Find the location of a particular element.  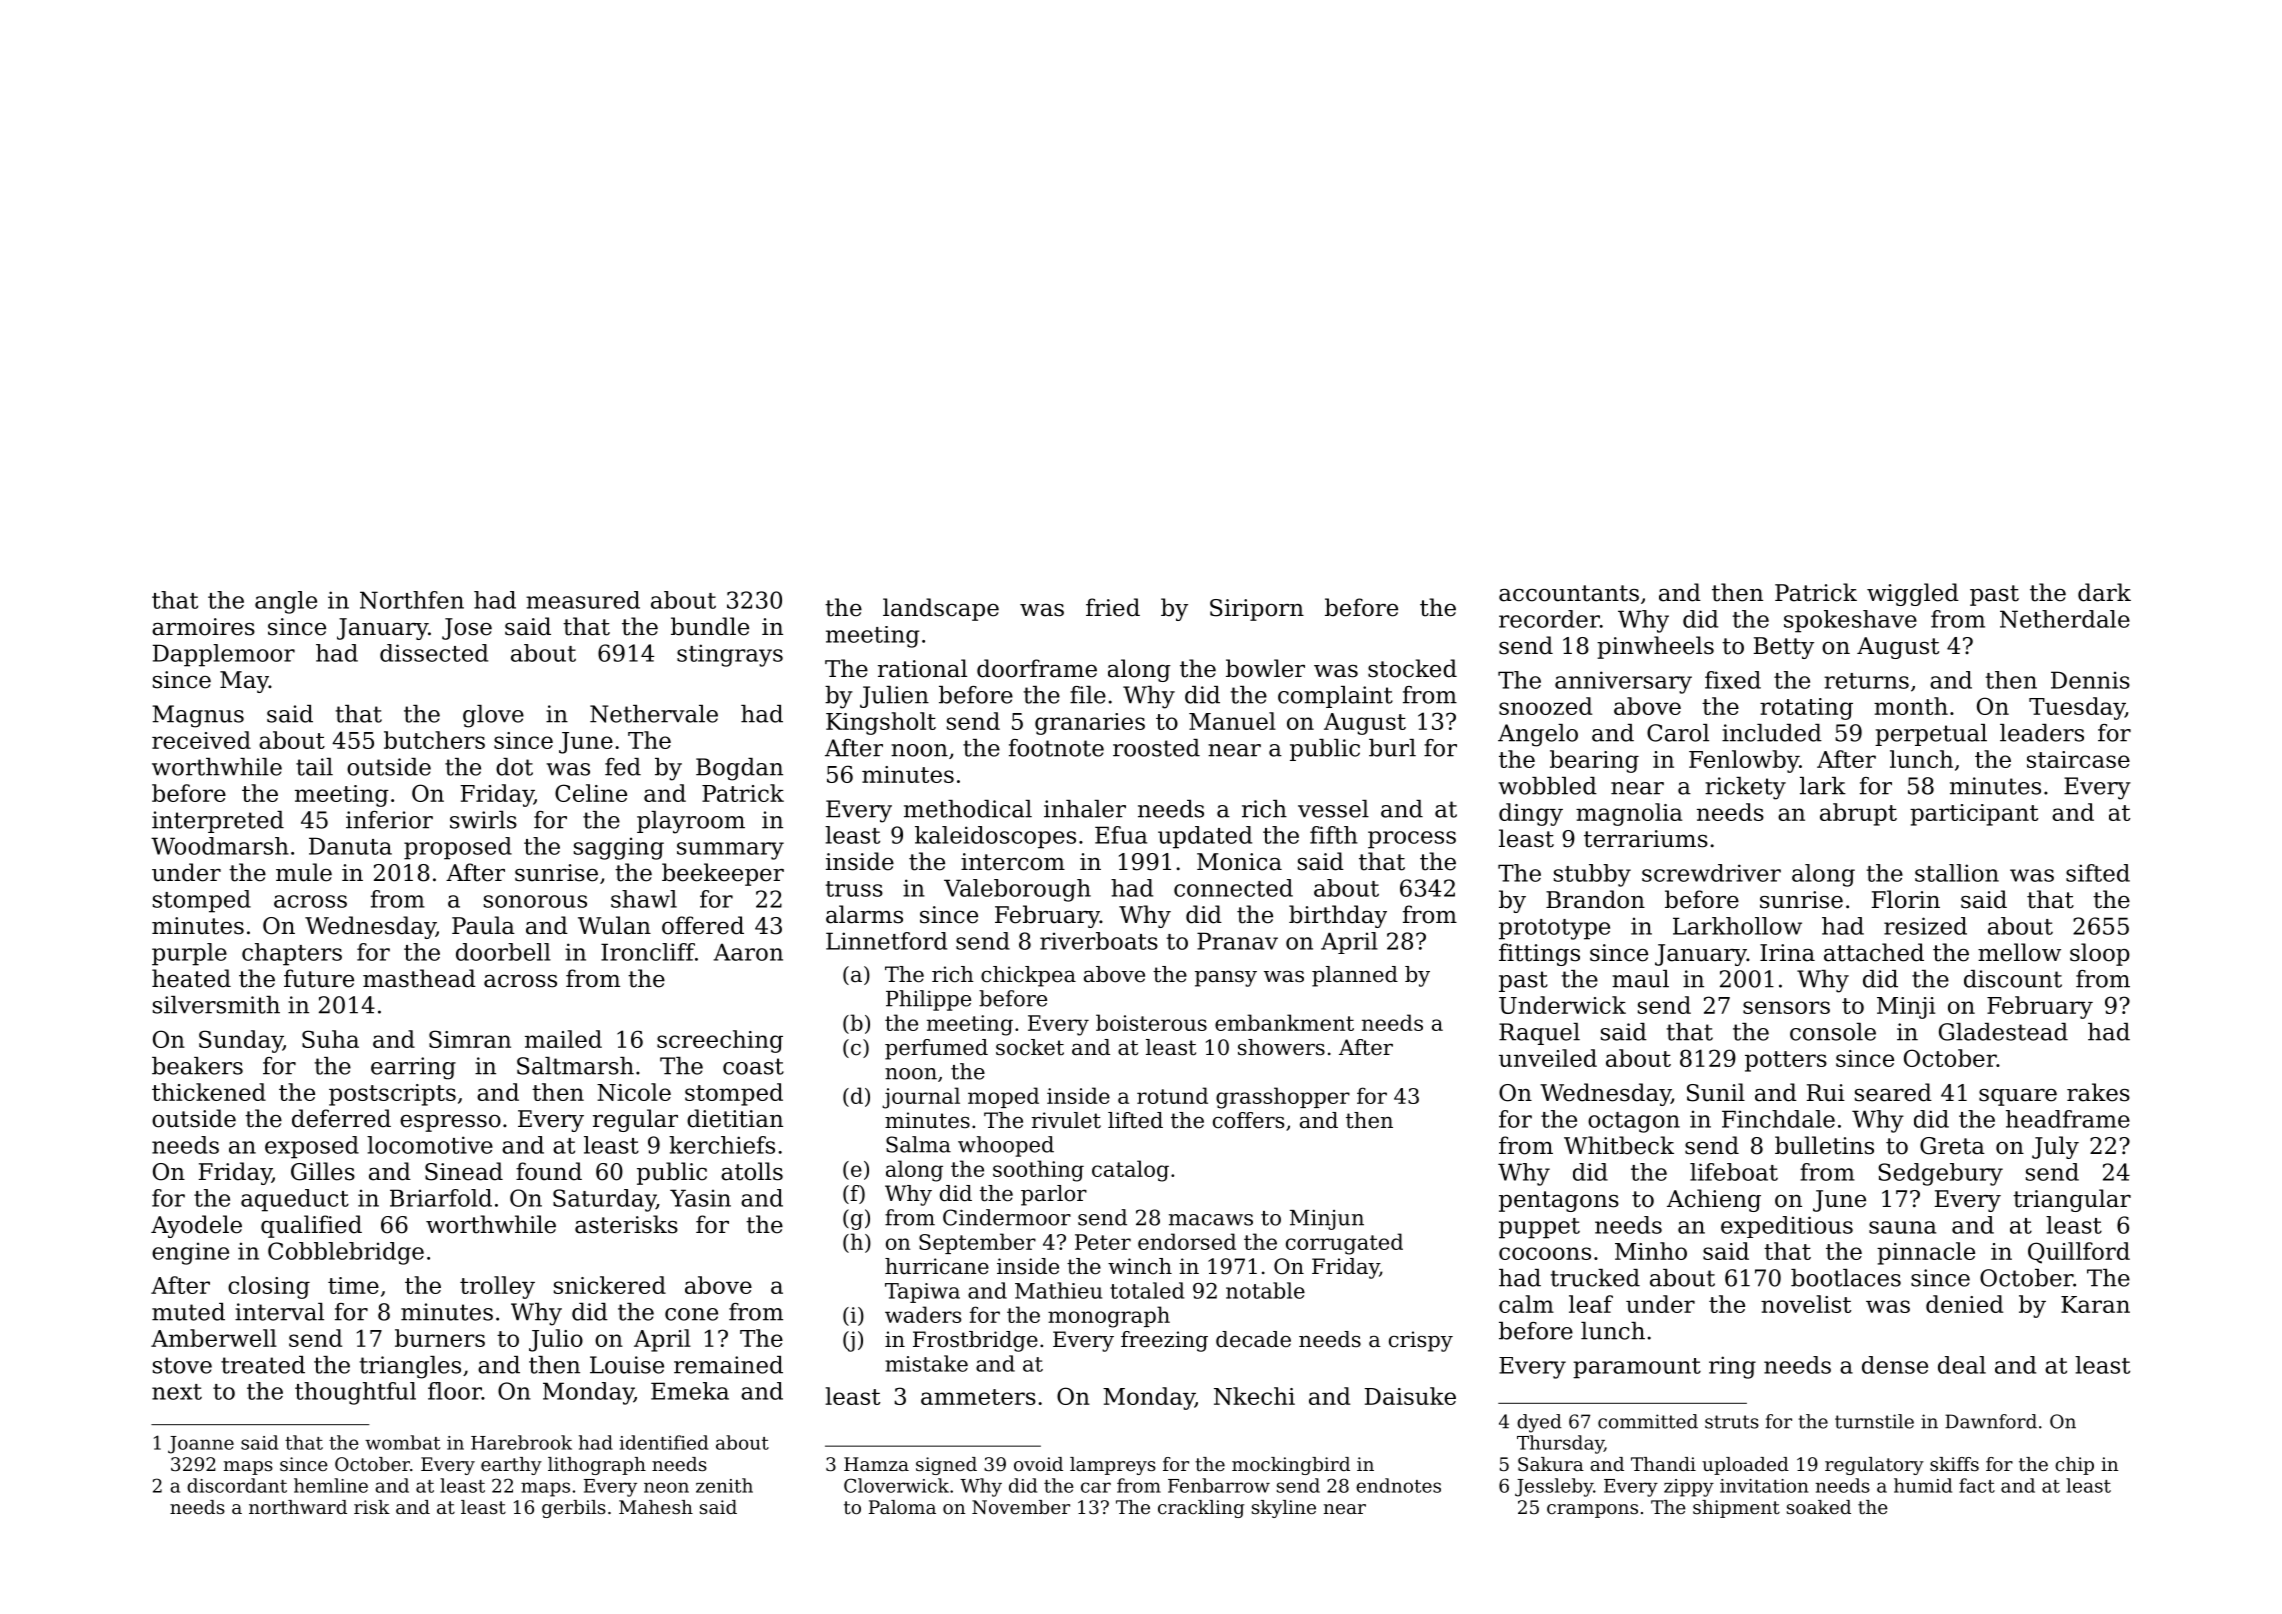

lifeboat is located at coordinates (1734, 1172).
